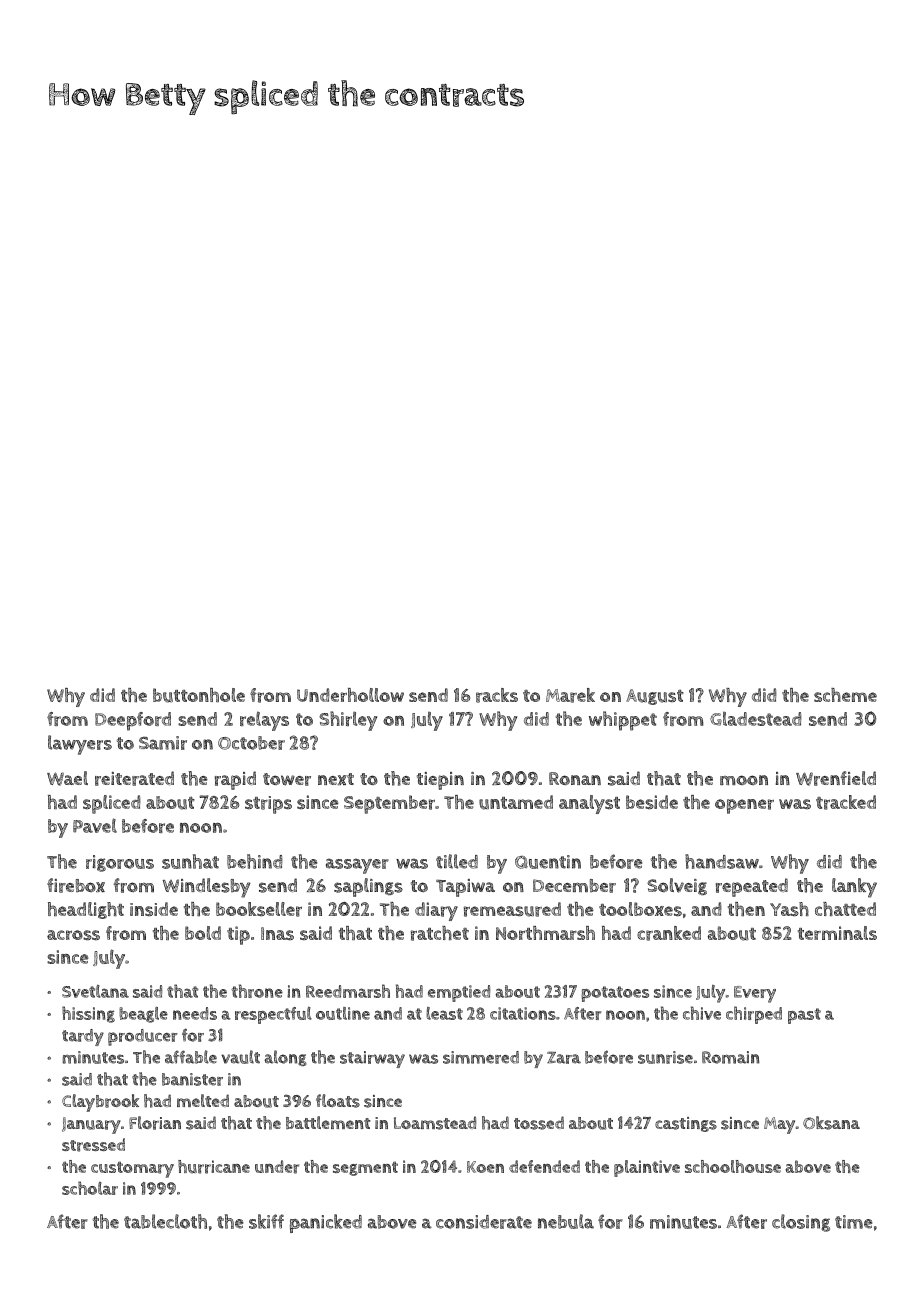  What do you see at coordinates (755, 994) in the screenshot?
I see `Every` at bounding box center [755, 994].
